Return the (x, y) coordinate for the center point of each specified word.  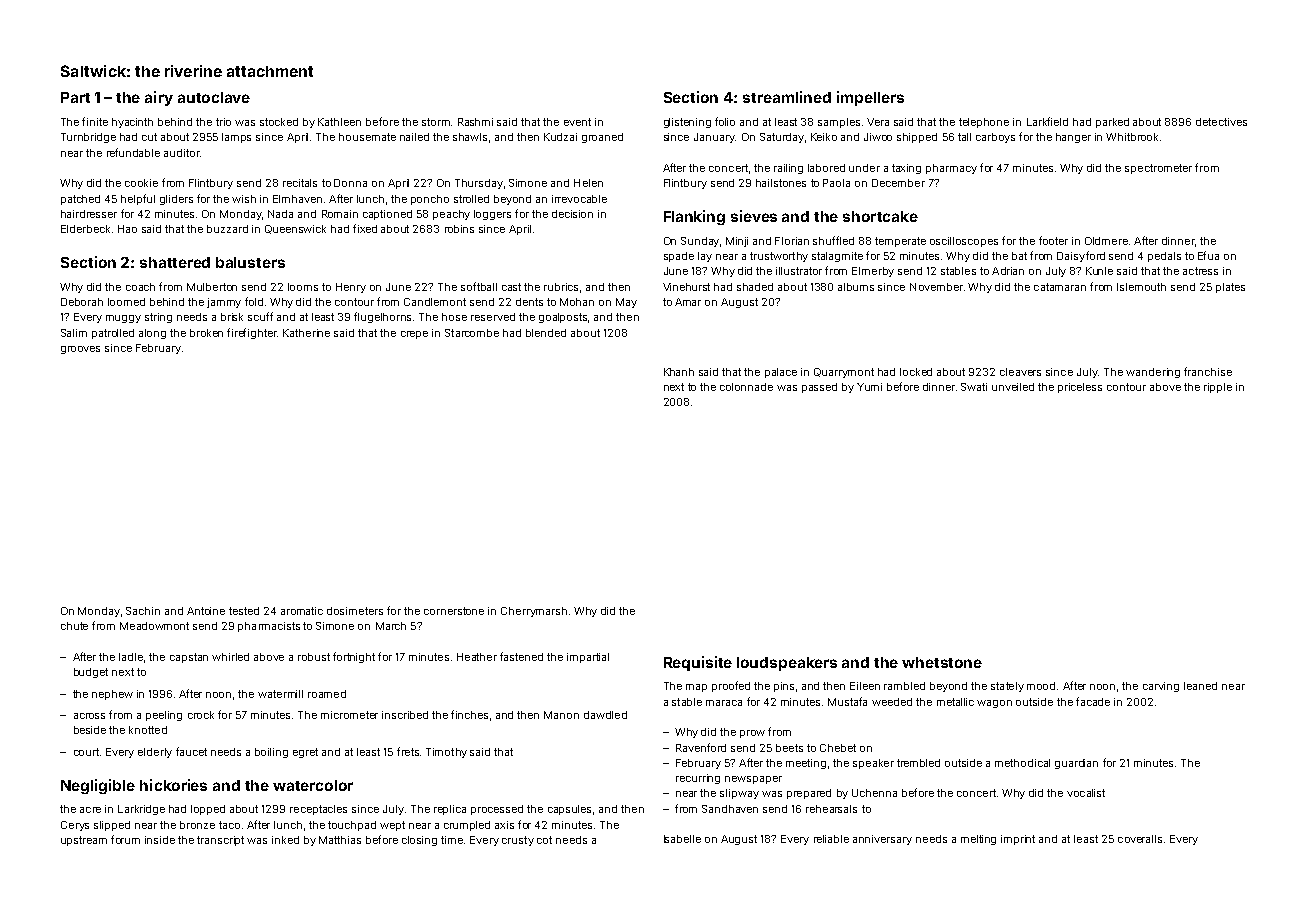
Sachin (143, 611)
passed (819, 388)
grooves (80, 350)
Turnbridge (88, 138)
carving (1161, 687)
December (898, 183)
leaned (1200, 686)
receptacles (318, 810)
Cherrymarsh (534, 612)
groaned (602, 138)
